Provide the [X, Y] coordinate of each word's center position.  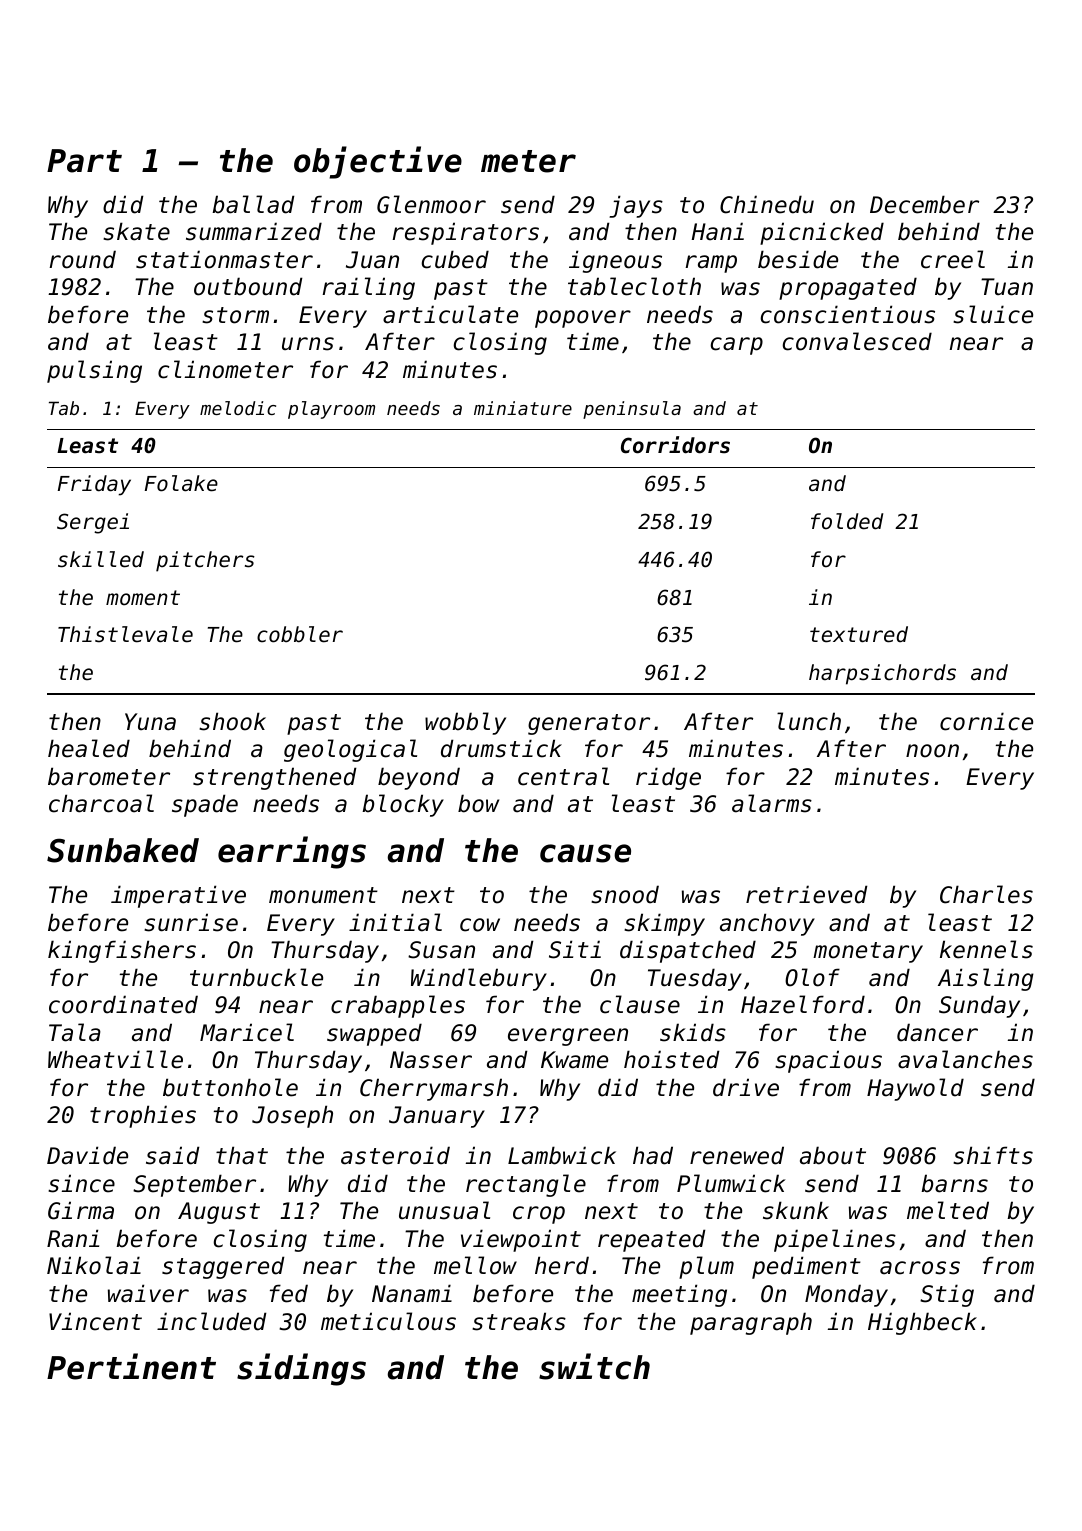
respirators [466, 233]
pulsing [94, 371]
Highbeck [922, 1323]
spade [205, 805]
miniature [523, 408]
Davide [87, 1155]
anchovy [767, 924]
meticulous [388, 1321]
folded [847, 521]
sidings [301, 1369]
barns [954, 1183]
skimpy [664, 924]
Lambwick [562, 1155]
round [83, 259]
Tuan [1007, 287]
